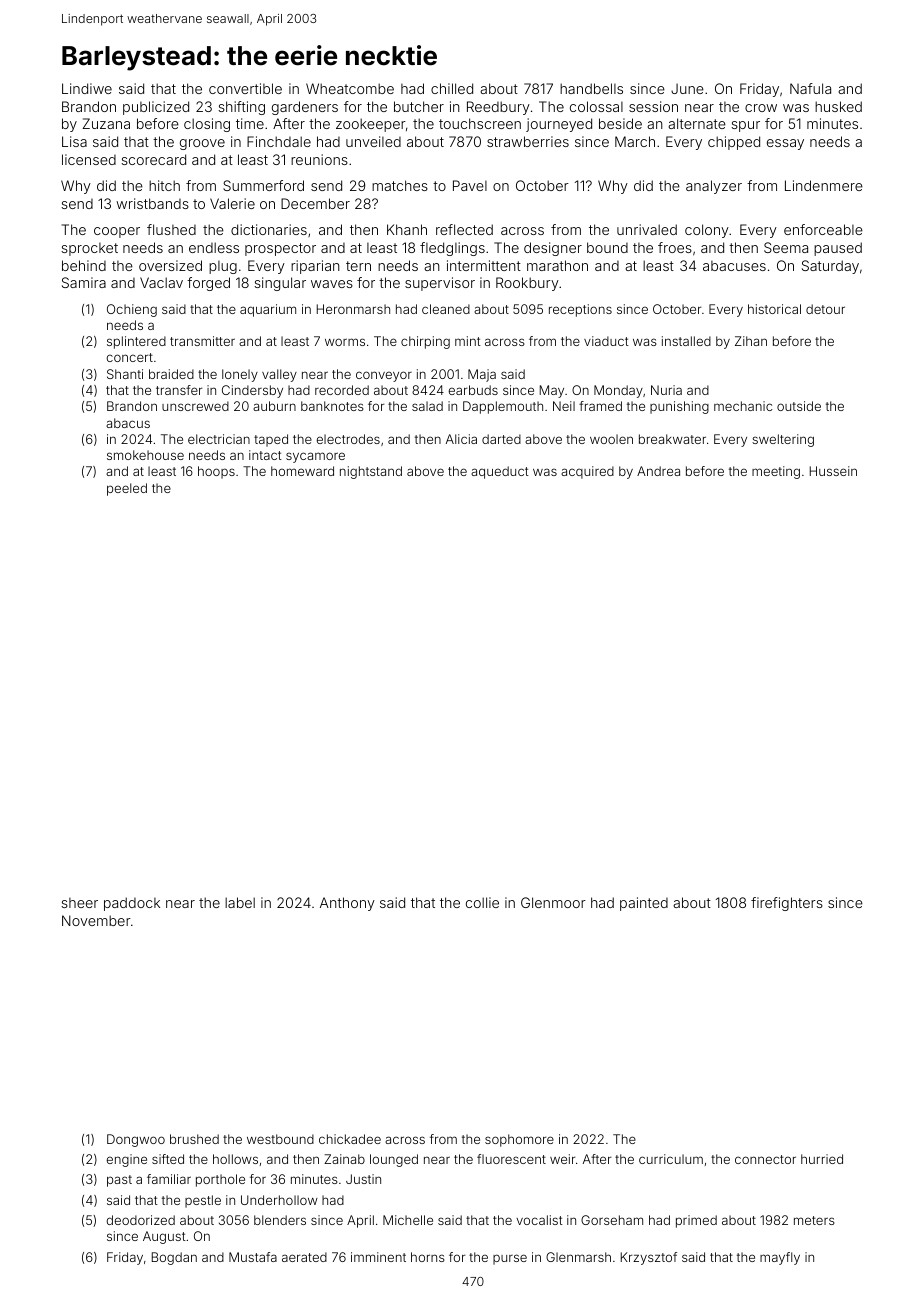  Describe the element at coordinates (519, 1140) in the screenshot. I see `sophomore` at that location.
